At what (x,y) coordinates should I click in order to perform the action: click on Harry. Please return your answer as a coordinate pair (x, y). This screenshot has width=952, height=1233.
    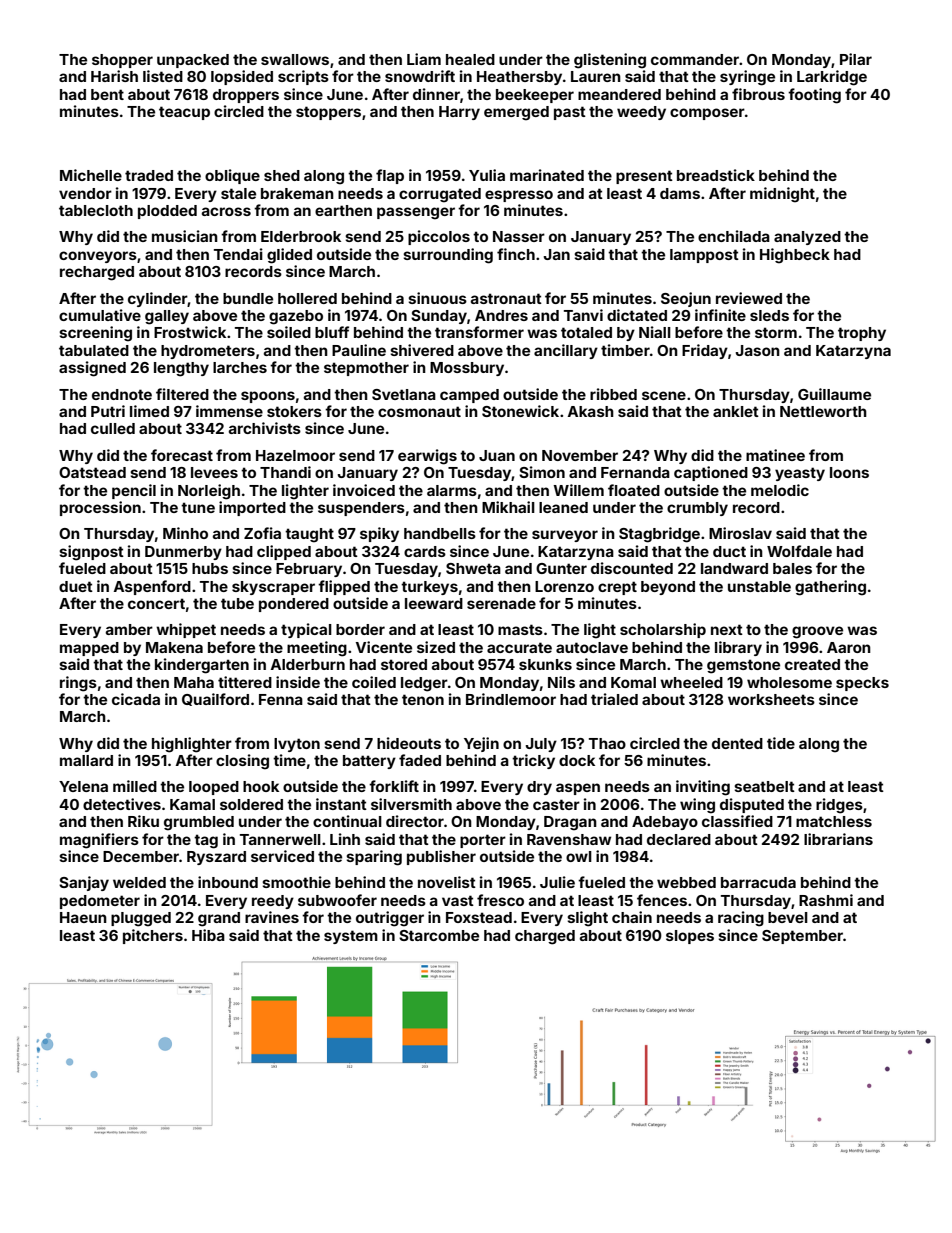
    Looking at the image, I should click on (459, 113).
